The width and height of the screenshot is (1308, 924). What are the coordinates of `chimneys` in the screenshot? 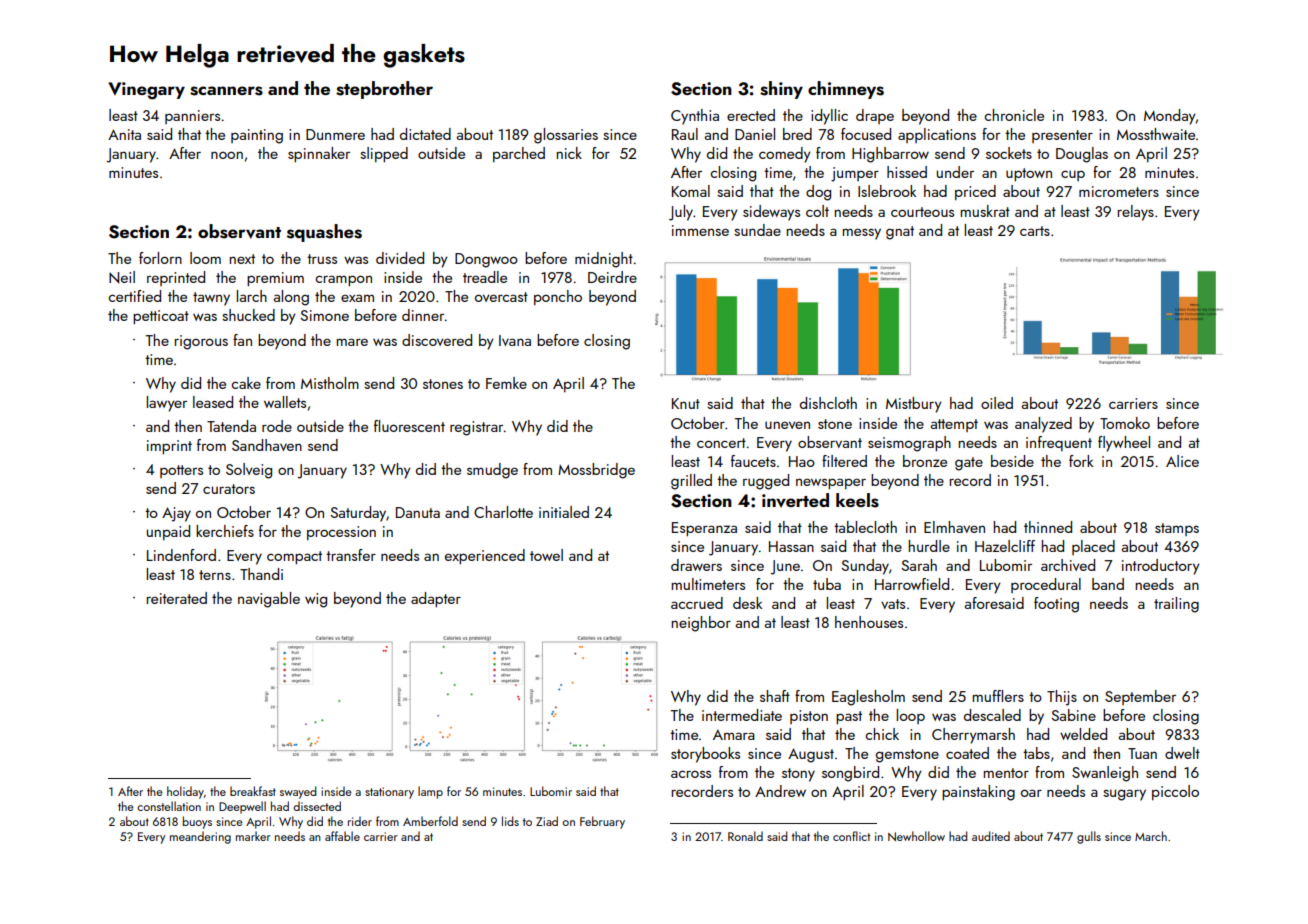 It's located at (846, 90).
